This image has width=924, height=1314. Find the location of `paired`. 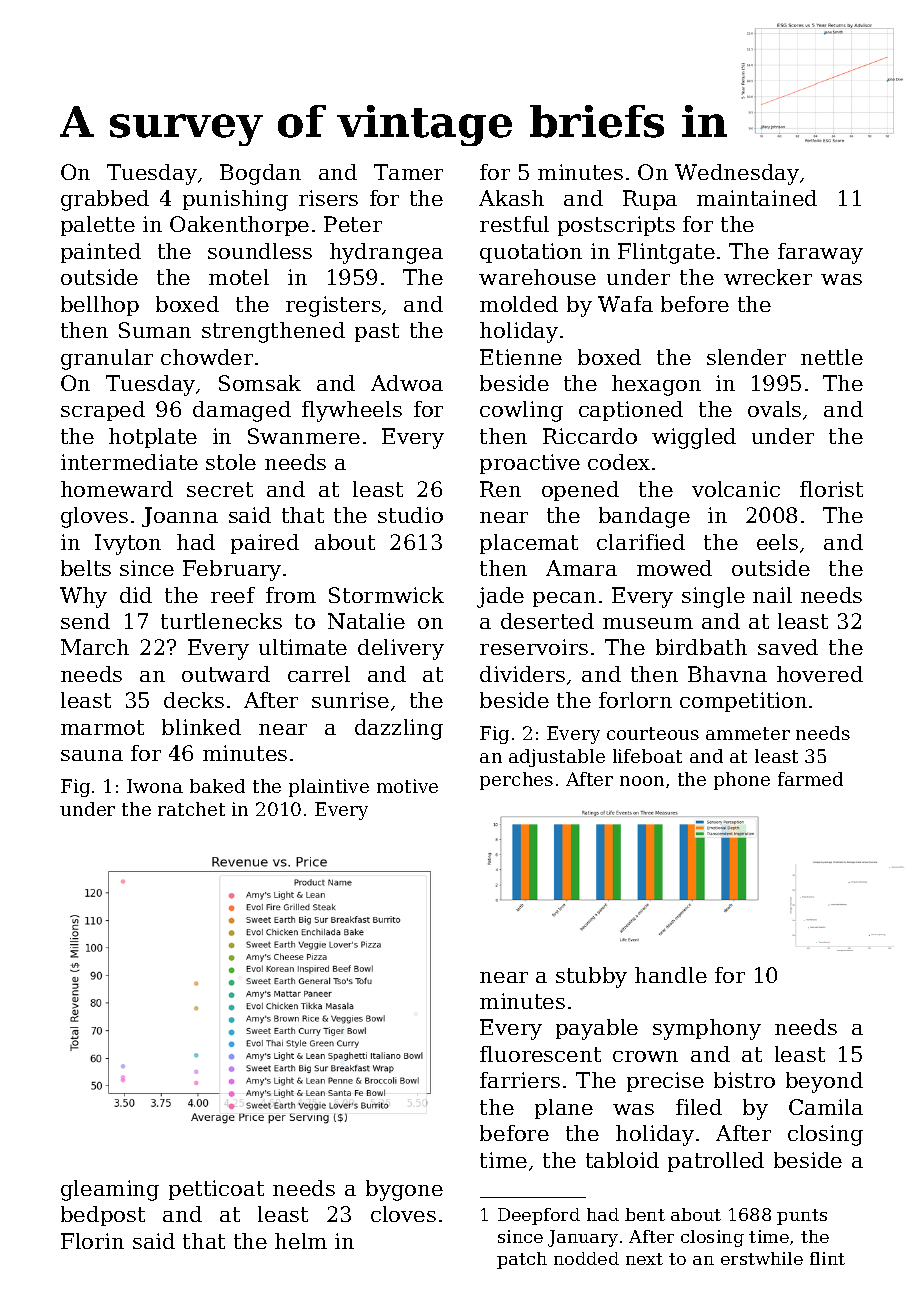

paired is located at coordinates (265, 544).
